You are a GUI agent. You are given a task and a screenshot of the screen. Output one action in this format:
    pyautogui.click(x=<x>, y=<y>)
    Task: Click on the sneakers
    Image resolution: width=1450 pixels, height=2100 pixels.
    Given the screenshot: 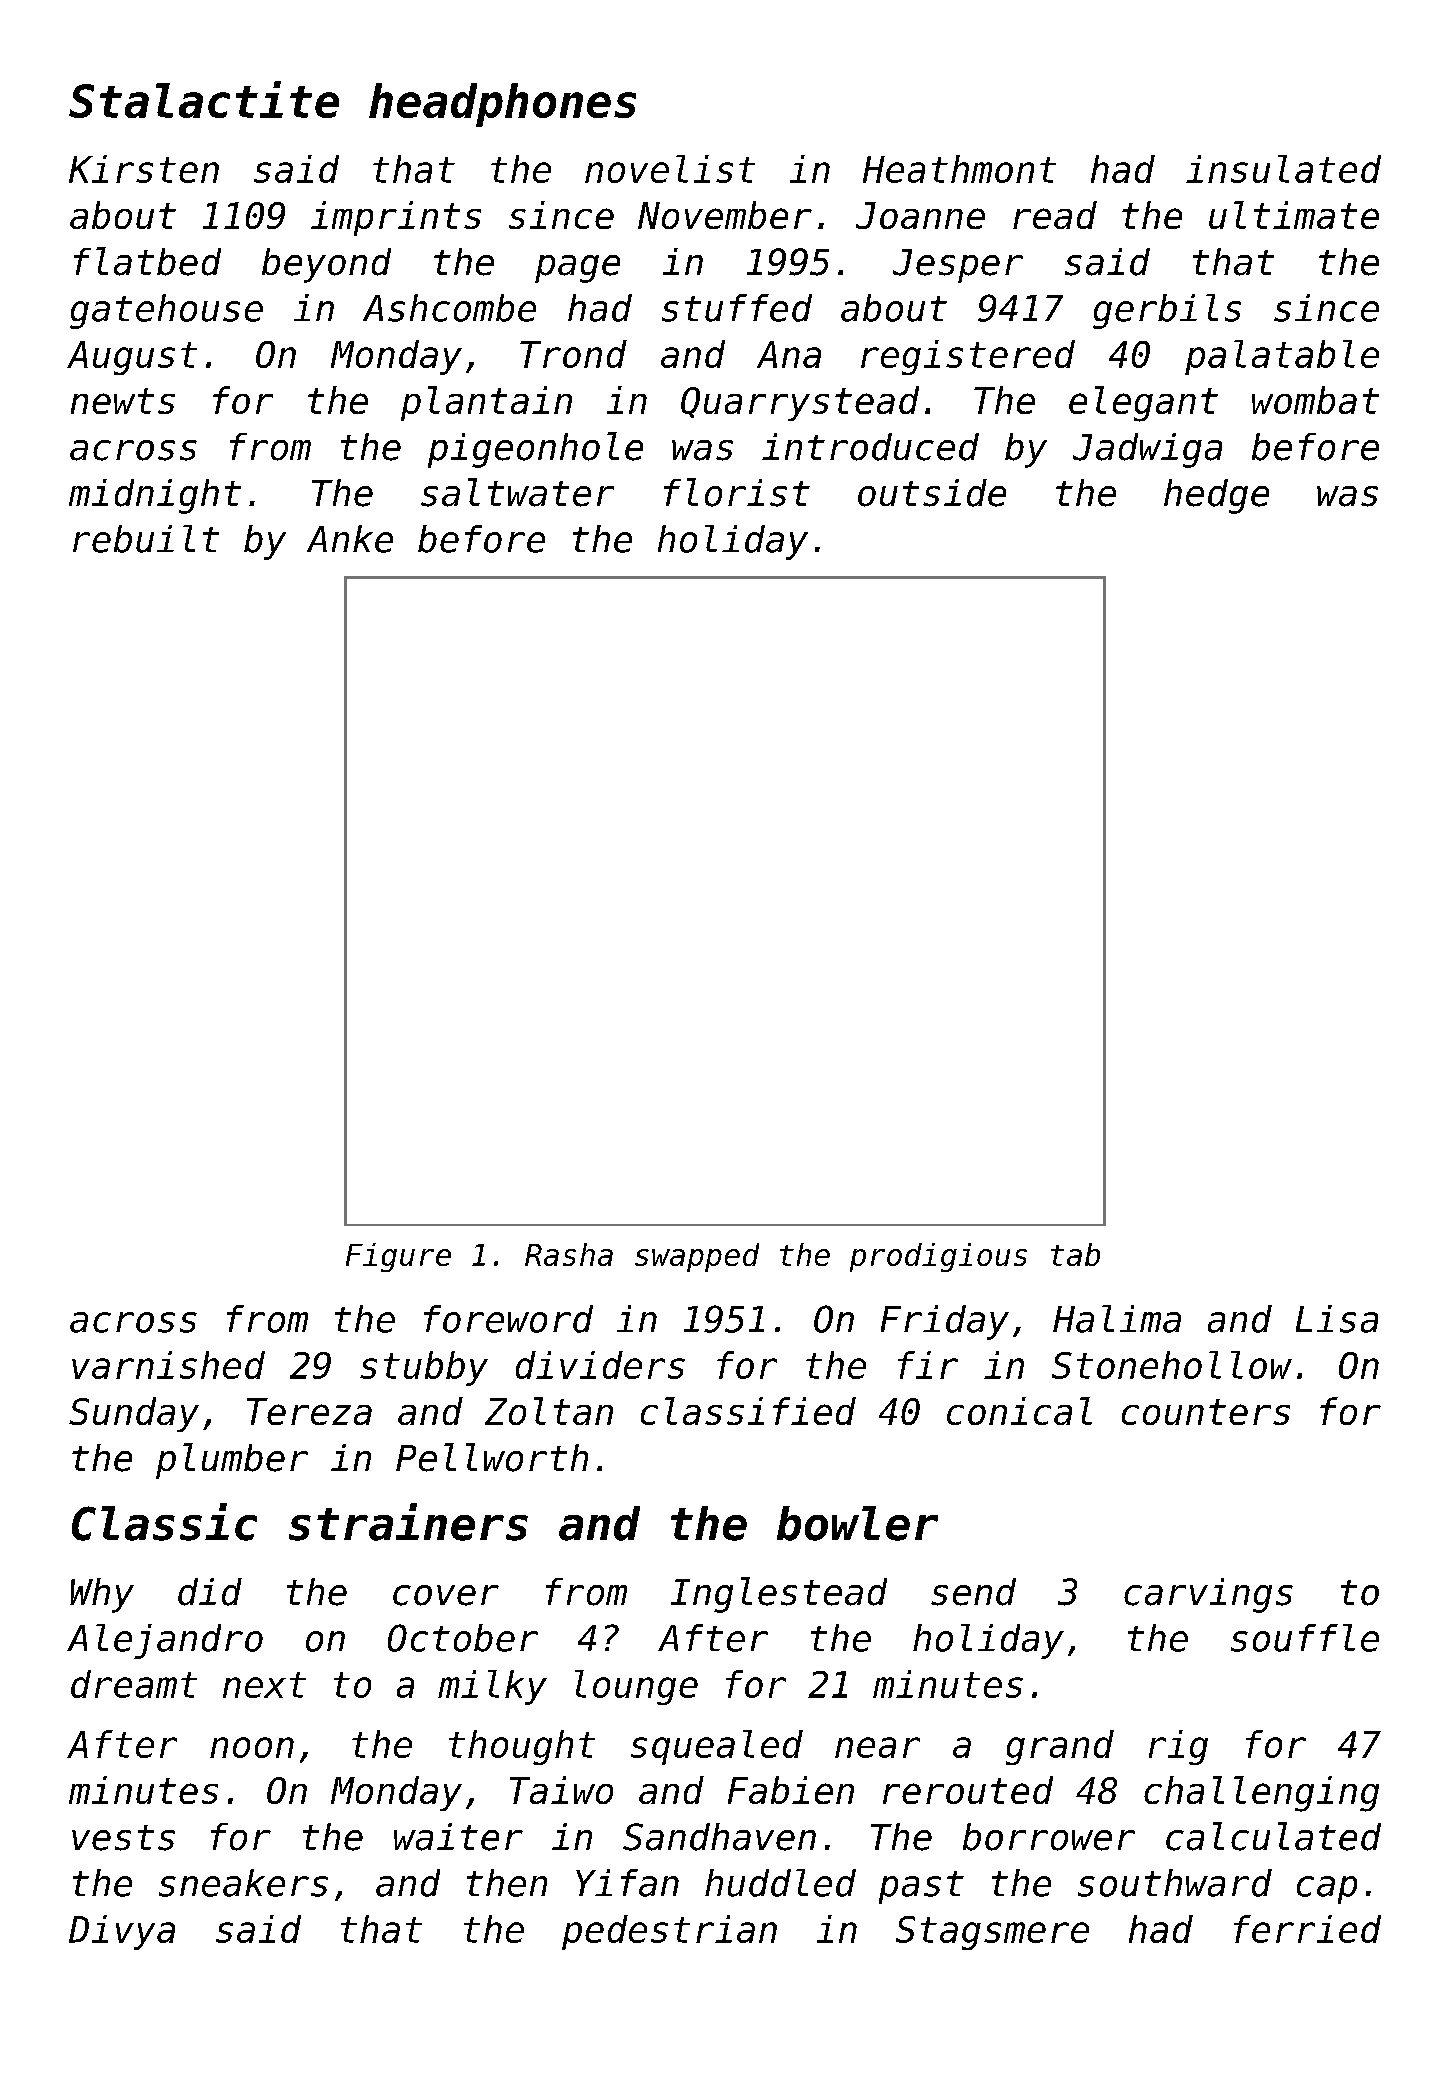 What is the action you would take?
    pyautogui.click(x=243, y=1883)
